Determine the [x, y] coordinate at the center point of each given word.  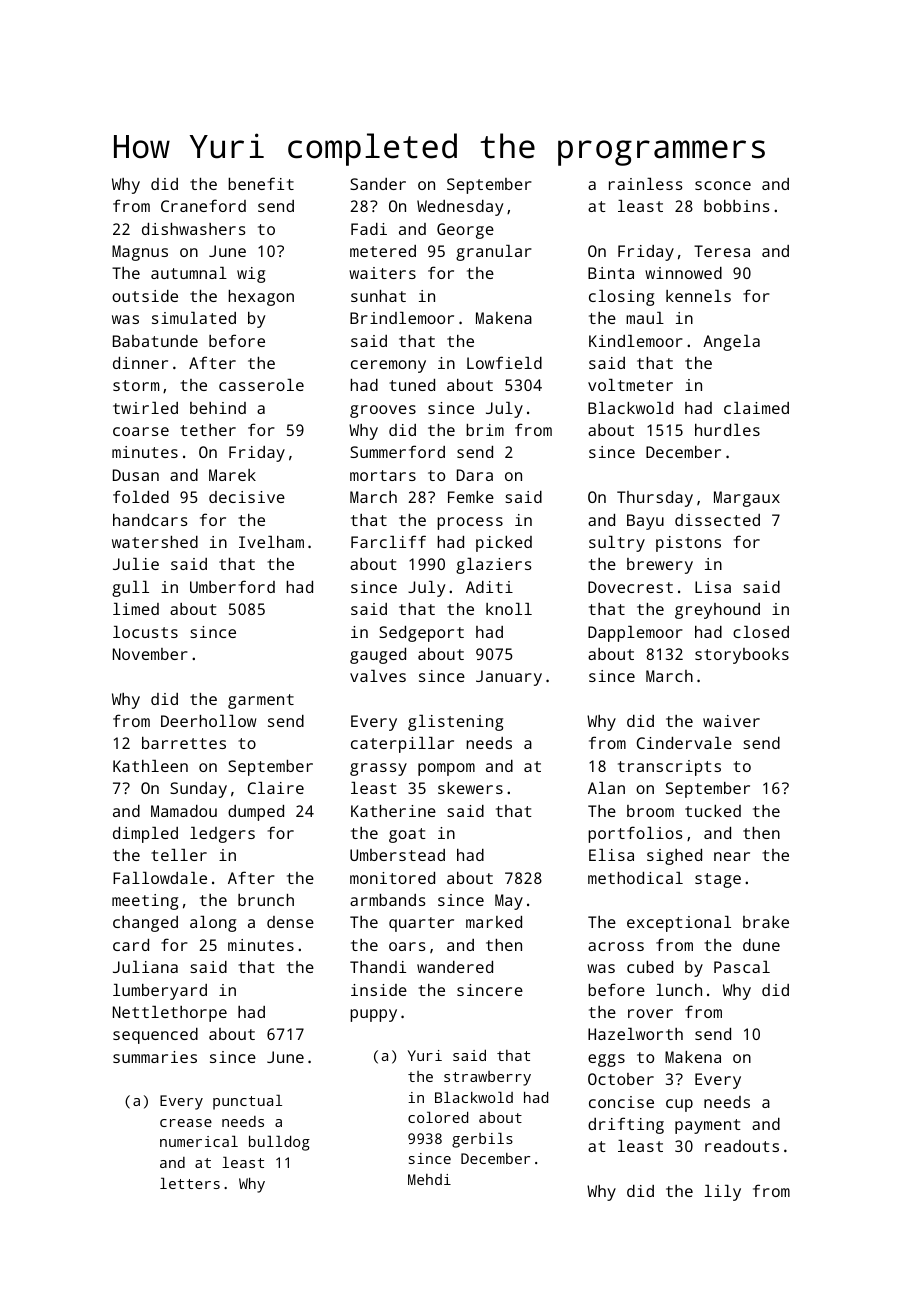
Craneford [203, 205]
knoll [509, 609]
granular [494, 253]
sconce [723, 185]
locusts [145, 632]
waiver [731, 721]
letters [190, 1183]
